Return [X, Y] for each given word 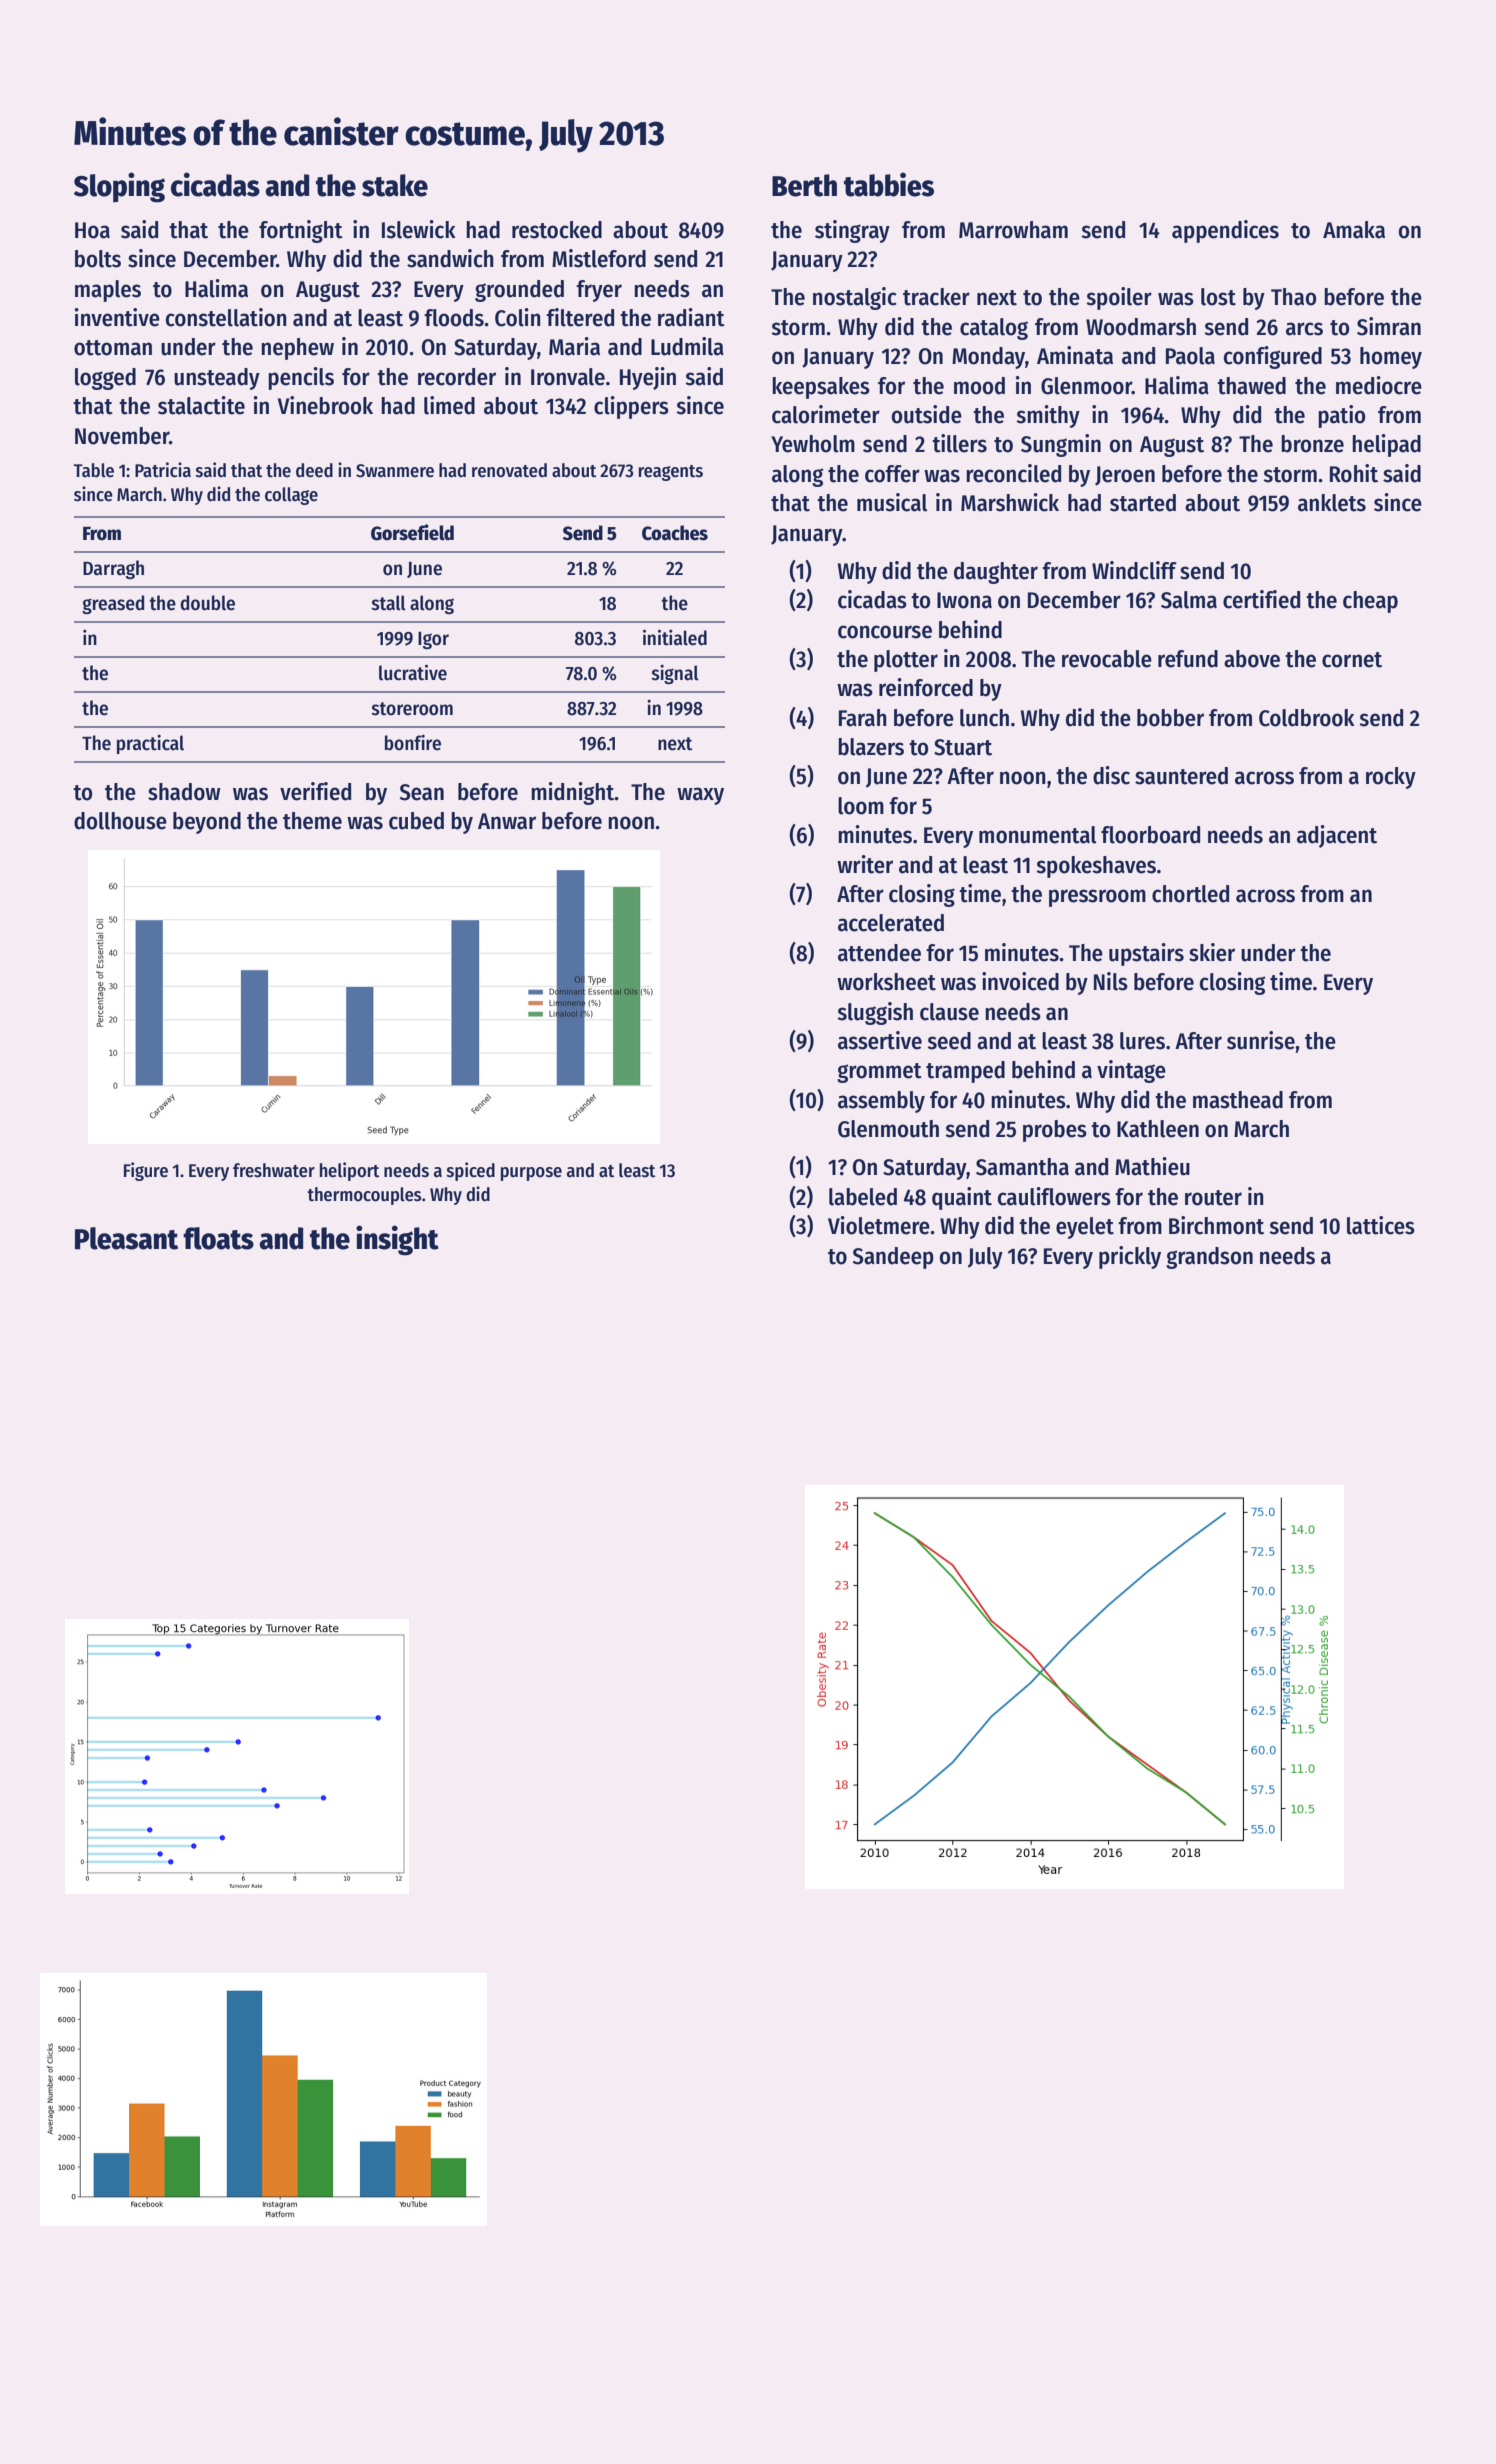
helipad [1386, 445]
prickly [1130, 1257]
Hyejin [648, 378]
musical [892, 502]
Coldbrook [1307, 718]
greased [113, 604]
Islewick [419, 229]
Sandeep [893, 1258]
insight [397, 1240]
